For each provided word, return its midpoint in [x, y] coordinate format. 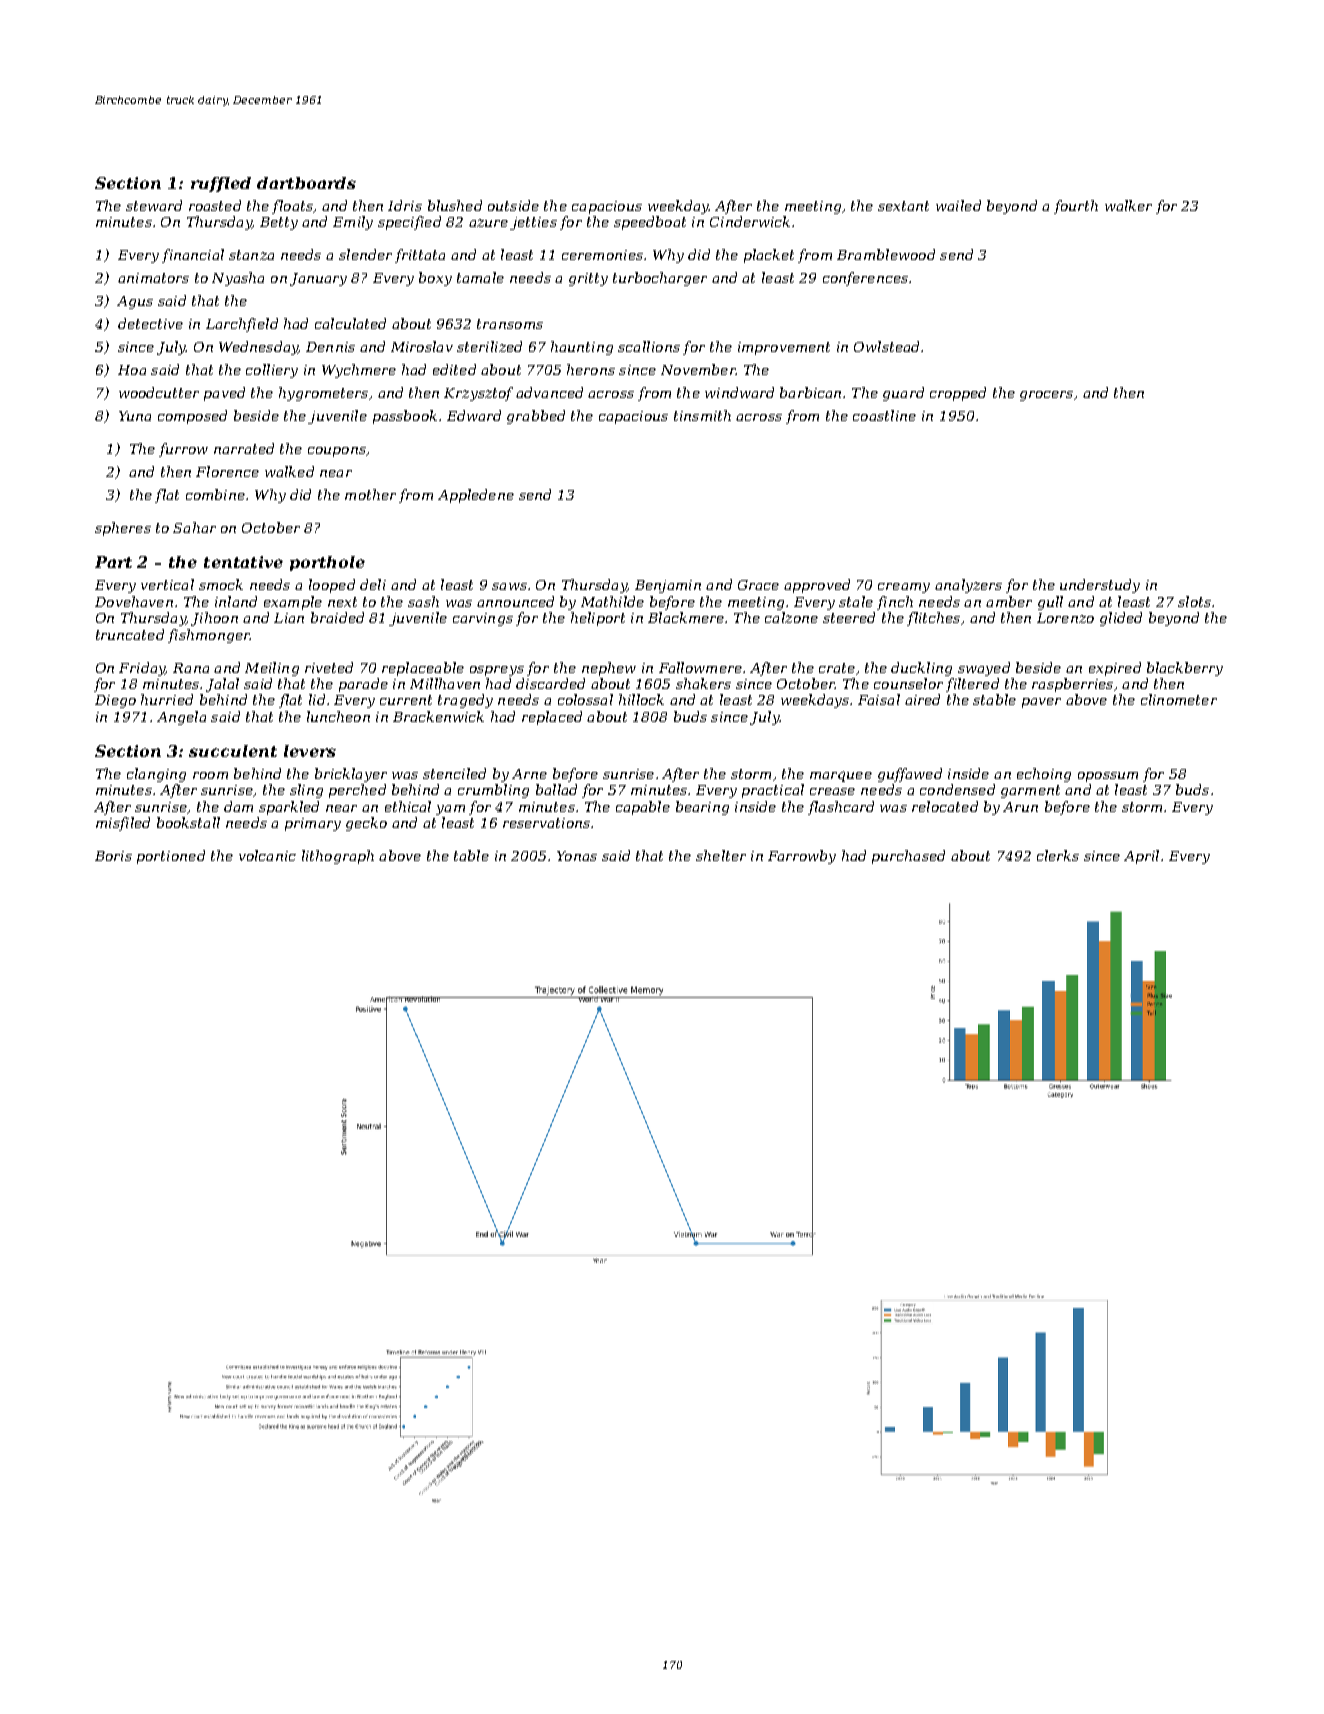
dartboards [306, 183]
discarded [550, 683]
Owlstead [886, 346]
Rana [191, 668]
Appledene [476, 496]
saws [509, 586]
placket [769, 256]
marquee [841, 776]
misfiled [123, 824]
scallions [649, 346]
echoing [1044, 775]
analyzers [968, 586]
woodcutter [159, 392]
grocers [1046, 396]
